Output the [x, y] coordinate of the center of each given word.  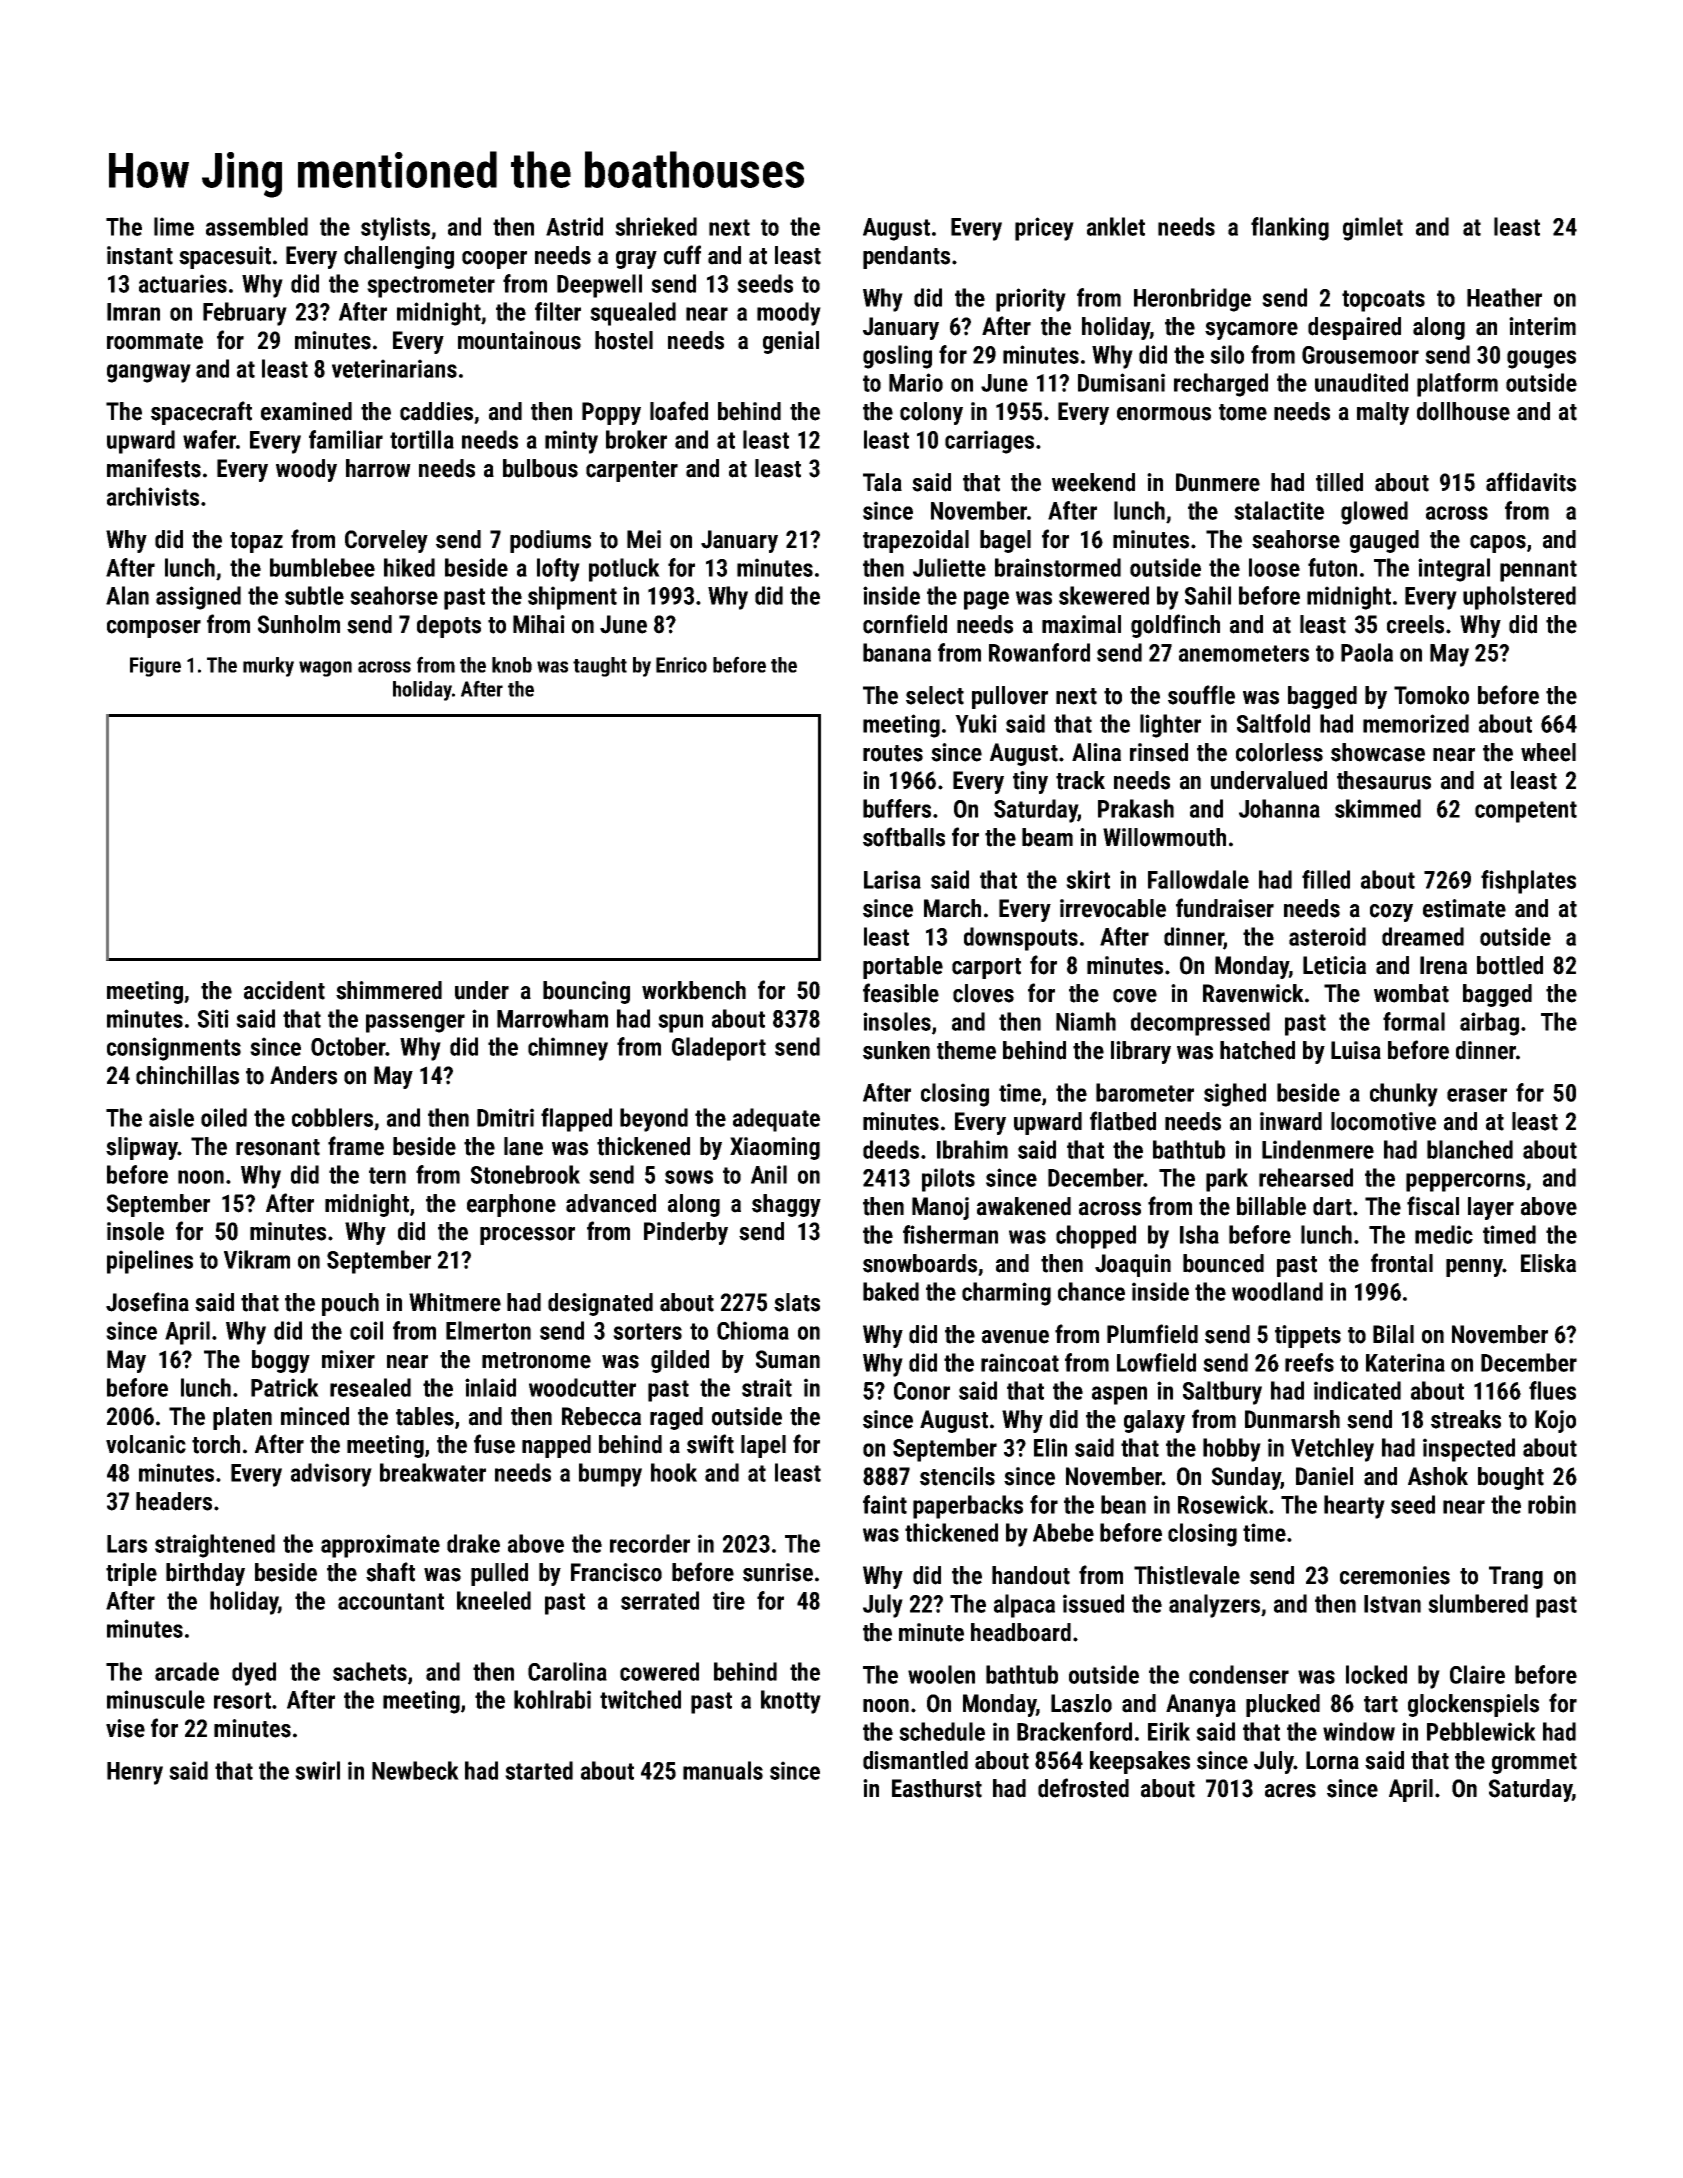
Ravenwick [1253, 993]
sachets [370, 1671]
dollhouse [1463, 411]
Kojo [1555, 1421]
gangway [149, 373]
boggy [281, 1361]
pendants [906, 257]
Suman [788, 1359]
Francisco [616, 1572]
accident [284, 990]
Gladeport [719, 1049]
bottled [1510, 965]
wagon [325, 669]
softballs [904, 837]
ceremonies [1395, 1575]
